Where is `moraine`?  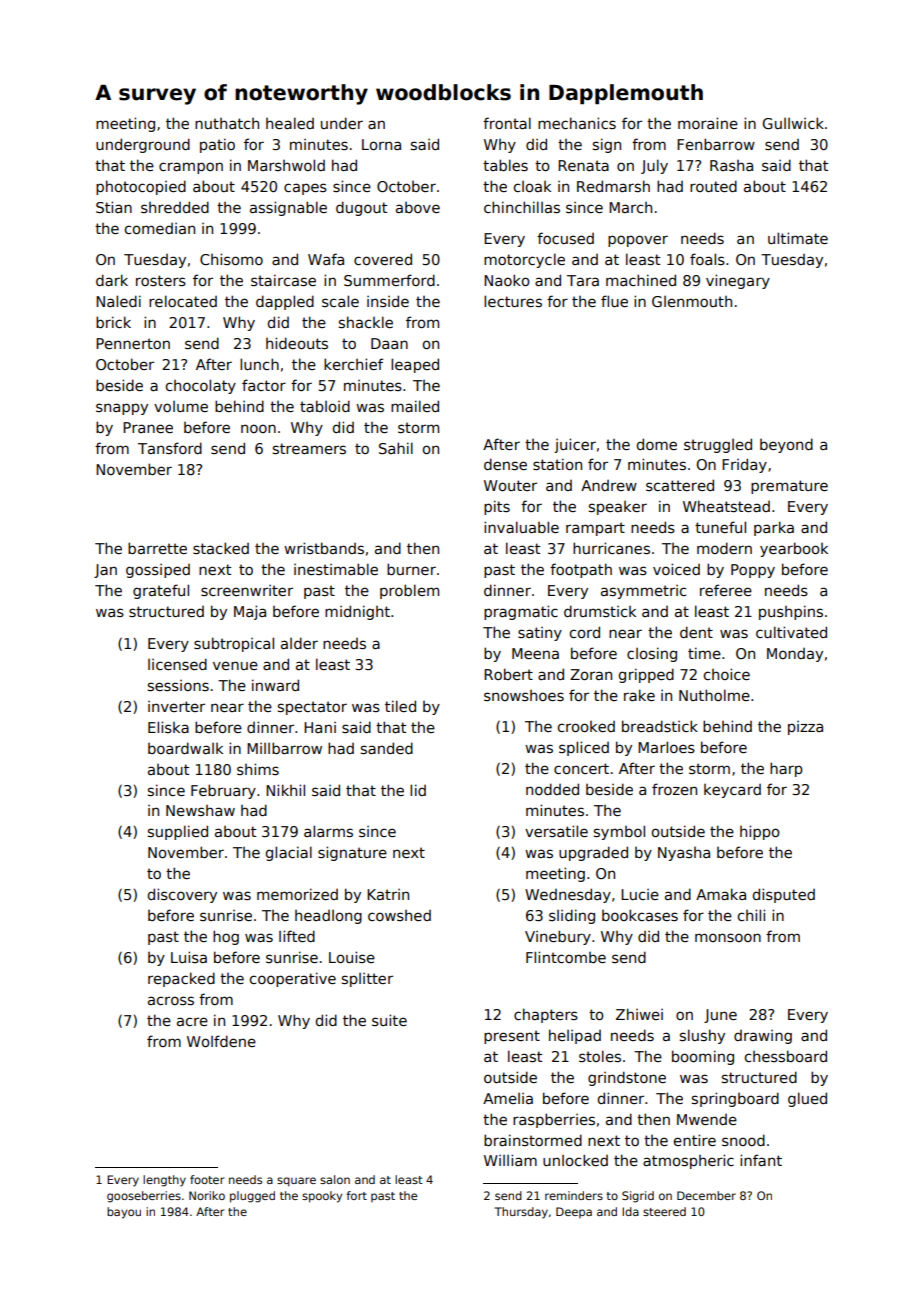
moraine is located at coordinates (708, 123).
